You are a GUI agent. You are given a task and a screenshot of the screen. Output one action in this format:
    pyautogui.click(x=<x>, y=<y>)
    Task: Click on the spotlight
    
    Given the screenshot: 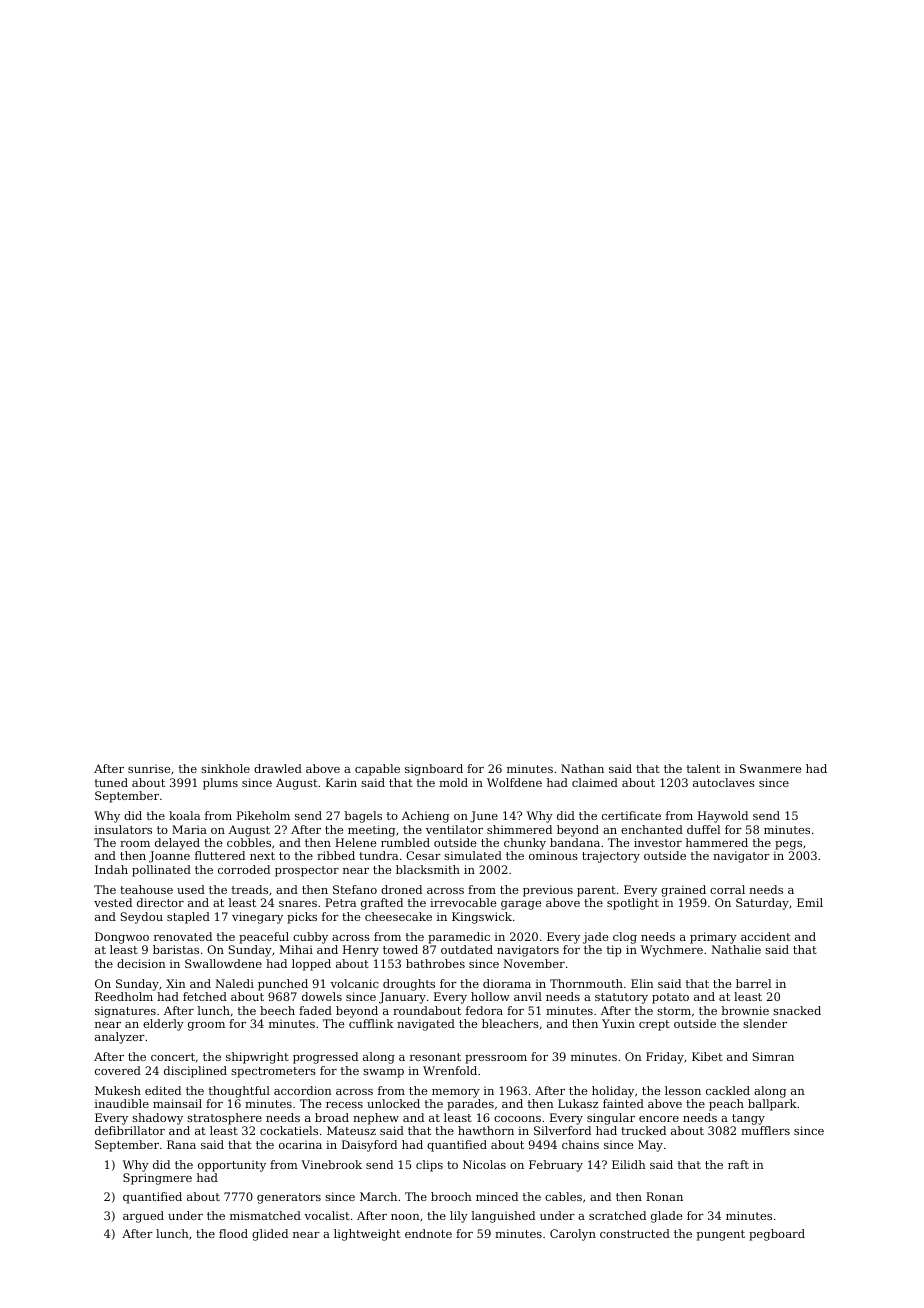 What is the action you would take?
    pyautogui.click(x=633, y=904)
